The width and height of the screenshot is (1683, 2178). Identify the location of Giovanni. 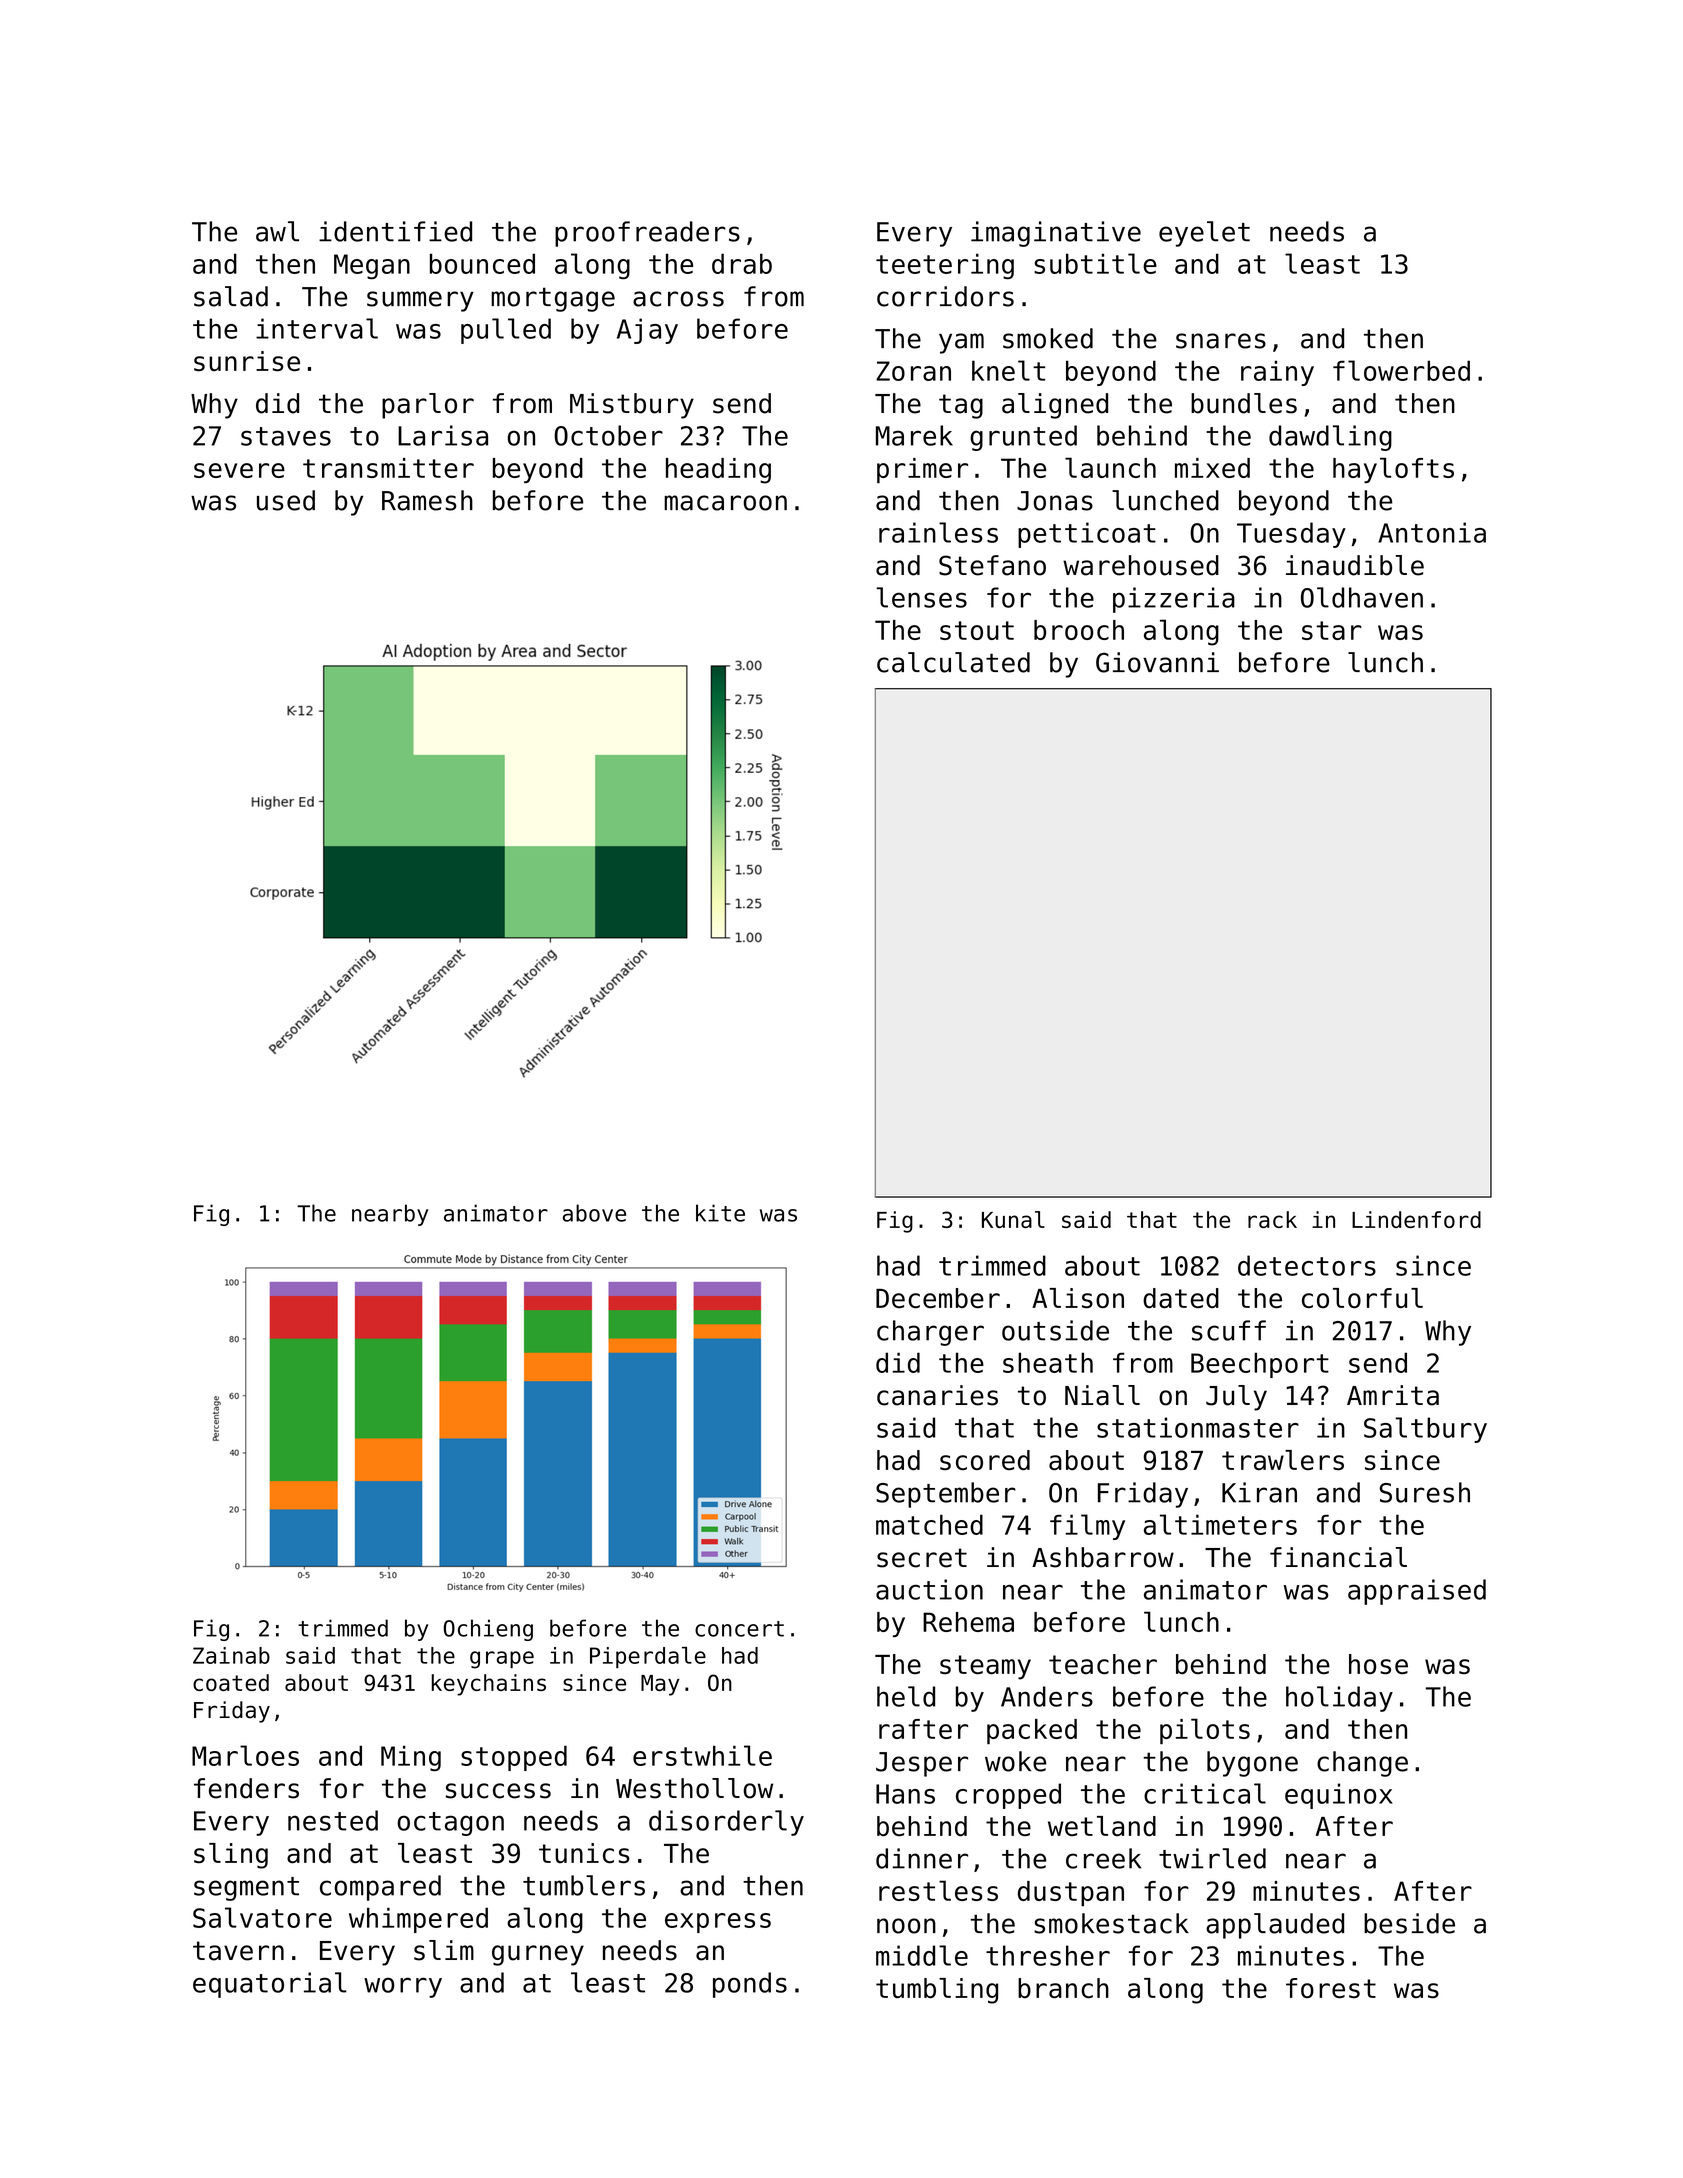
(1157, 662).
